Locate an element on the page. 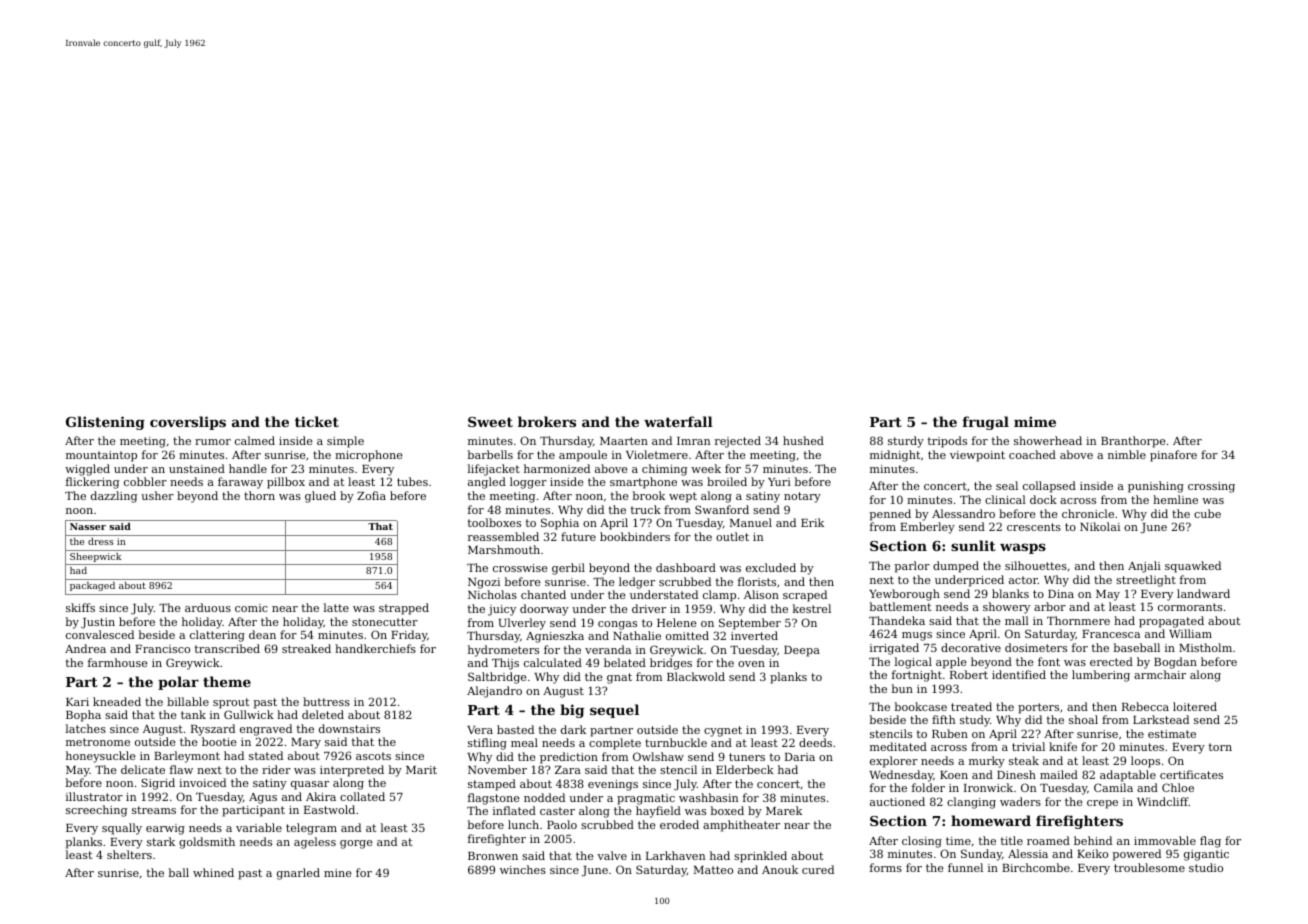 The height and width of the image is (924, 1308). silhouettes is located at coordinates (1036, 565).
